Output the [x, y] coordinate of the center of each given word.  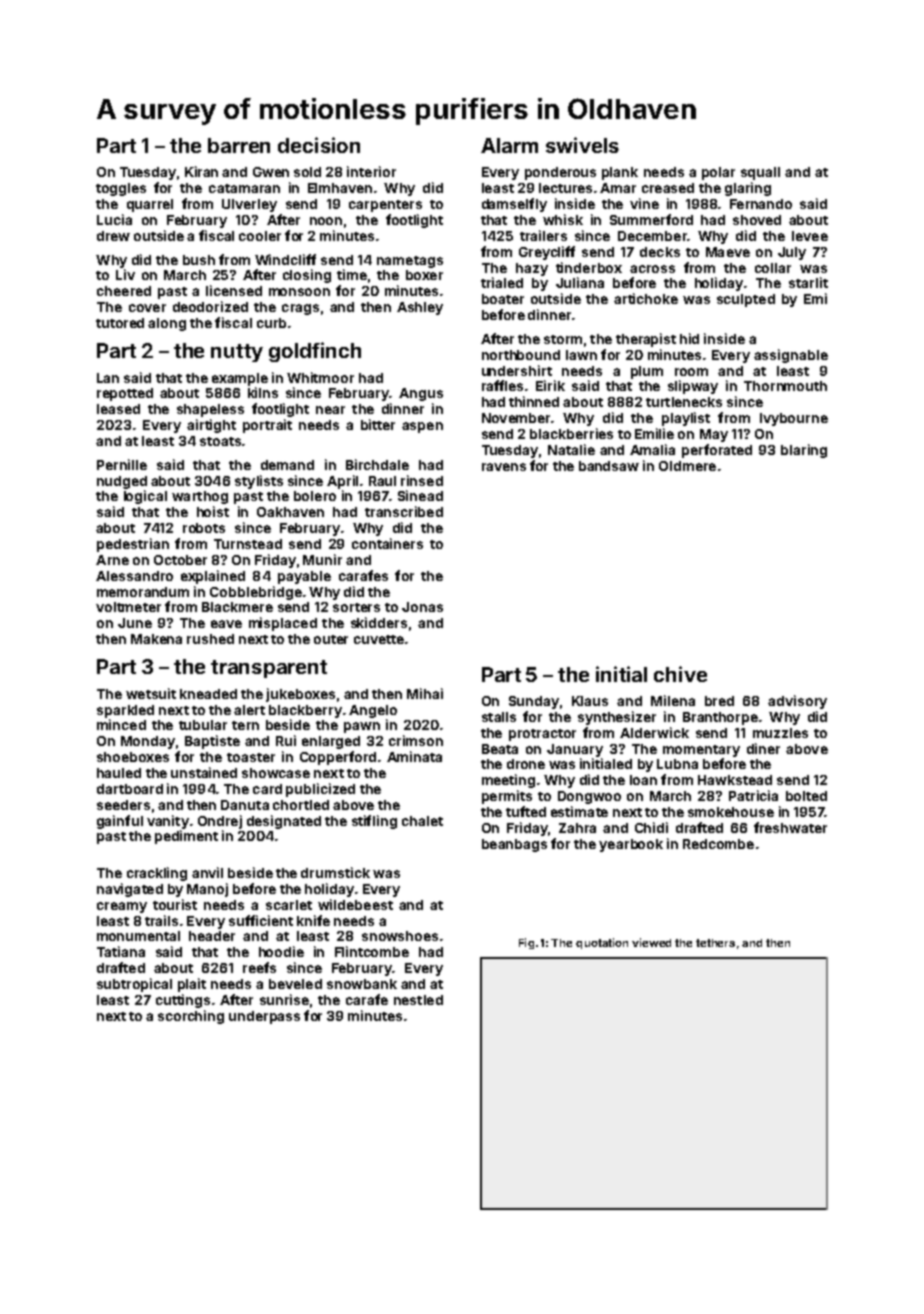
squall [760, 173]
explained [213, 577]
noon [326, 221]
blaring [804, 451]
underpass [264, 1017]
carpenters [385, 206]
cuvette [379, 639]
